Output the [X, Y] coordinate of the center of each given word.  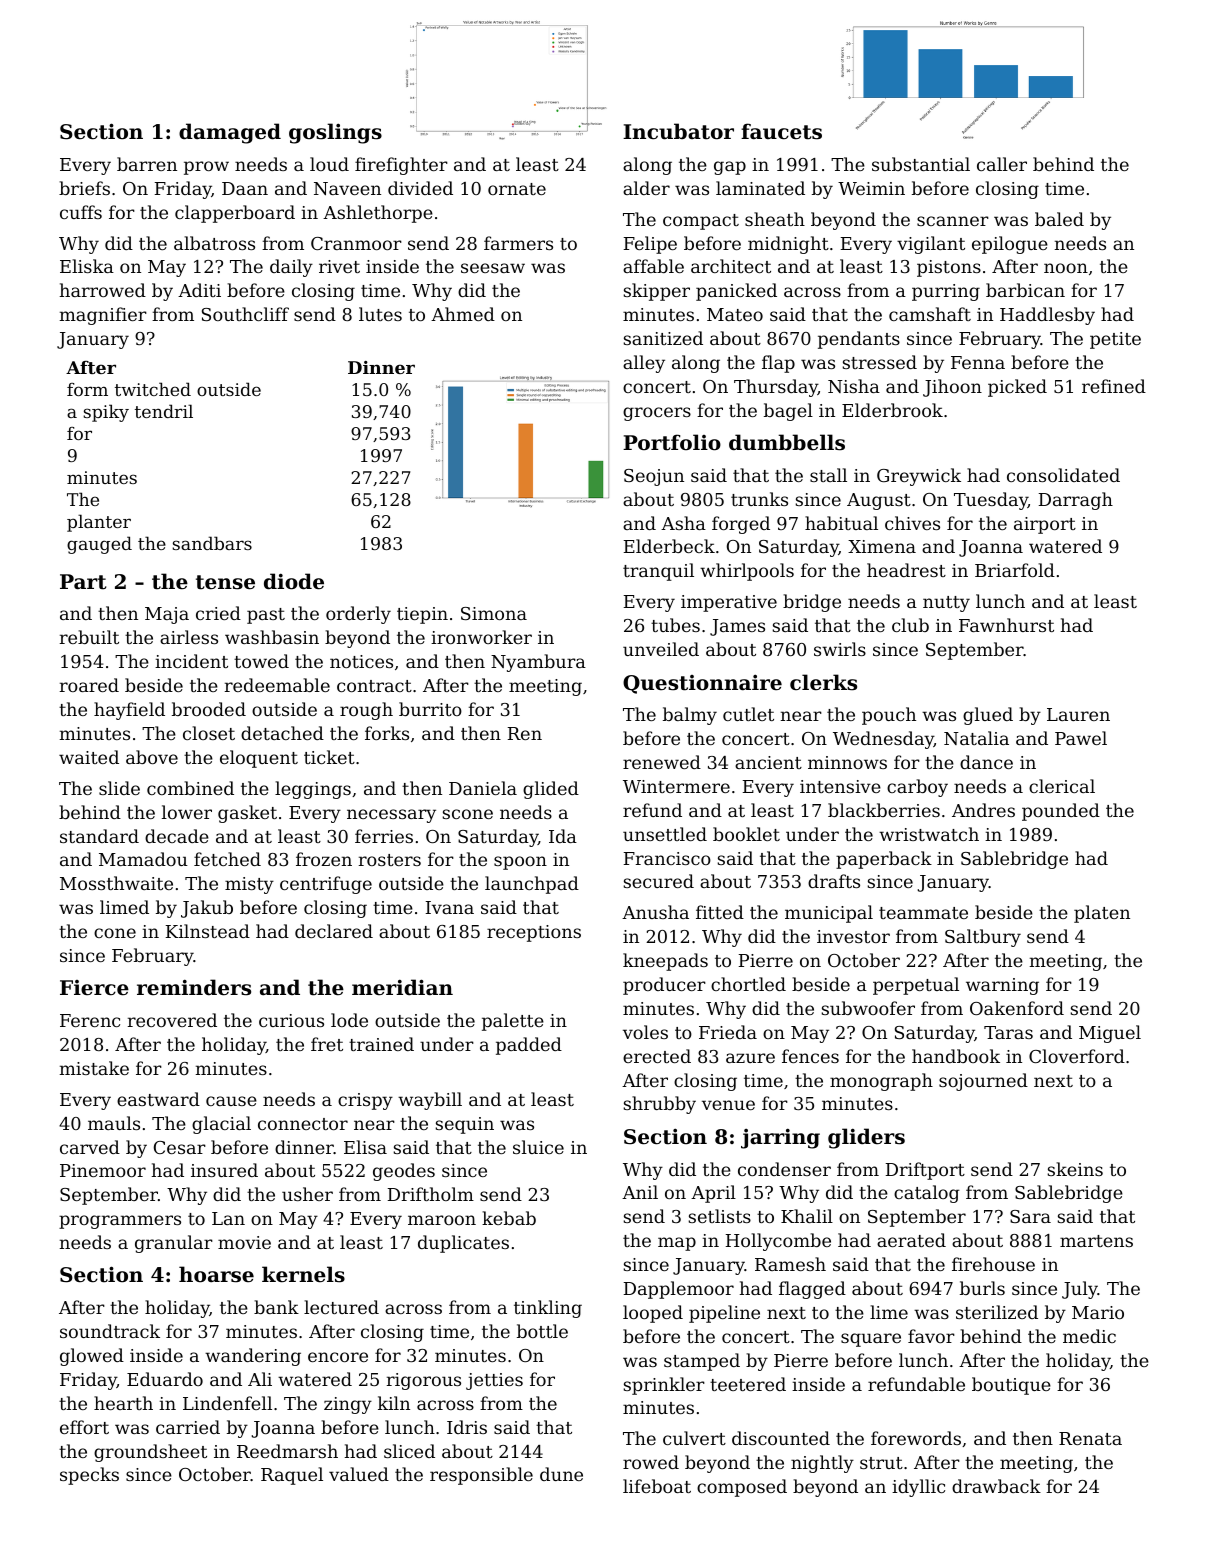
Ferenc [90, 1020]
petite [1115, 340]
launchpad [532, 885]
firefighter [401, 166]
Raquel [292, 1476]
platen [1102, 914]
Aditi [199, 290]
